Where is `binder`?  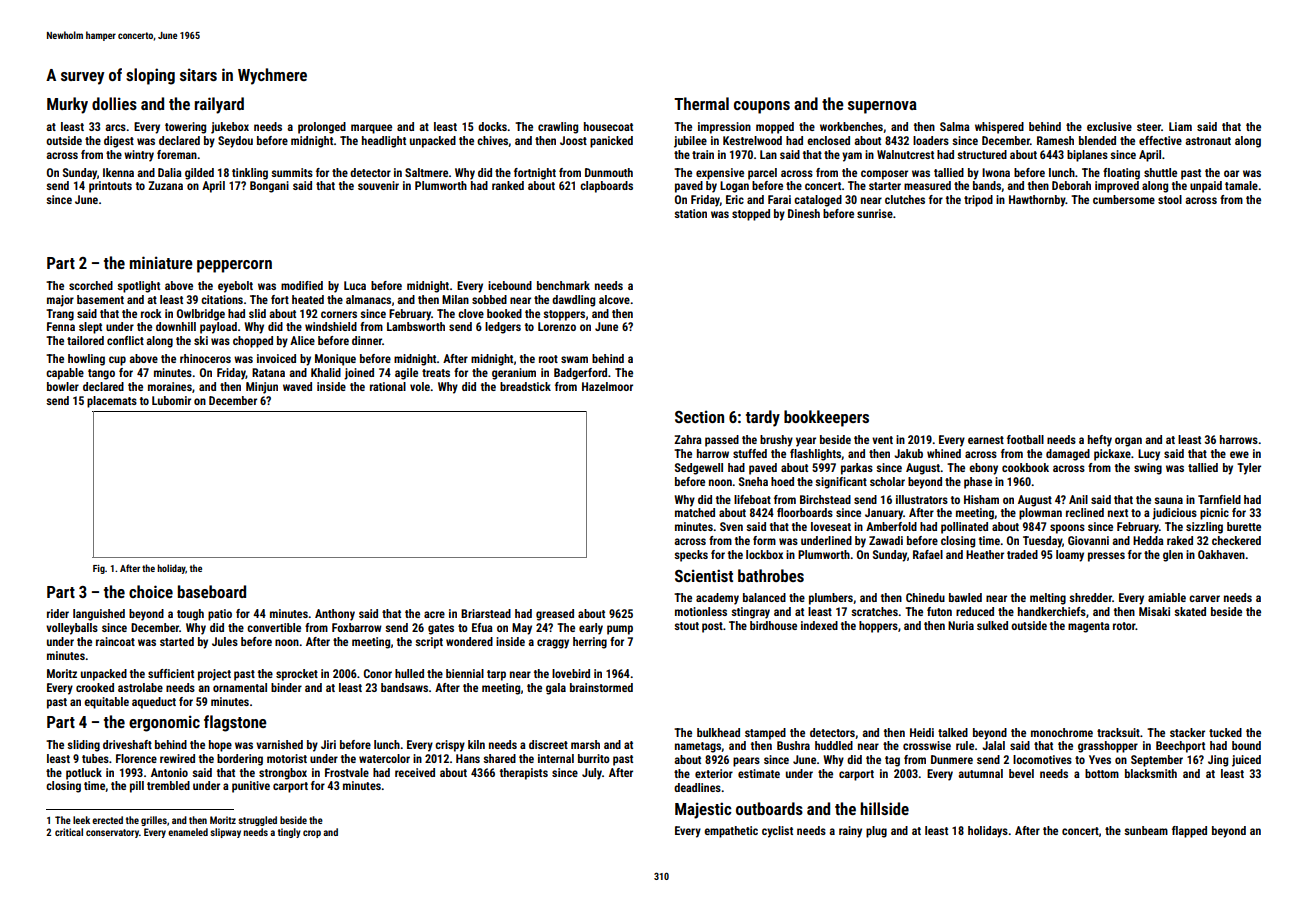
binder is located at coordinates (286, 687).
